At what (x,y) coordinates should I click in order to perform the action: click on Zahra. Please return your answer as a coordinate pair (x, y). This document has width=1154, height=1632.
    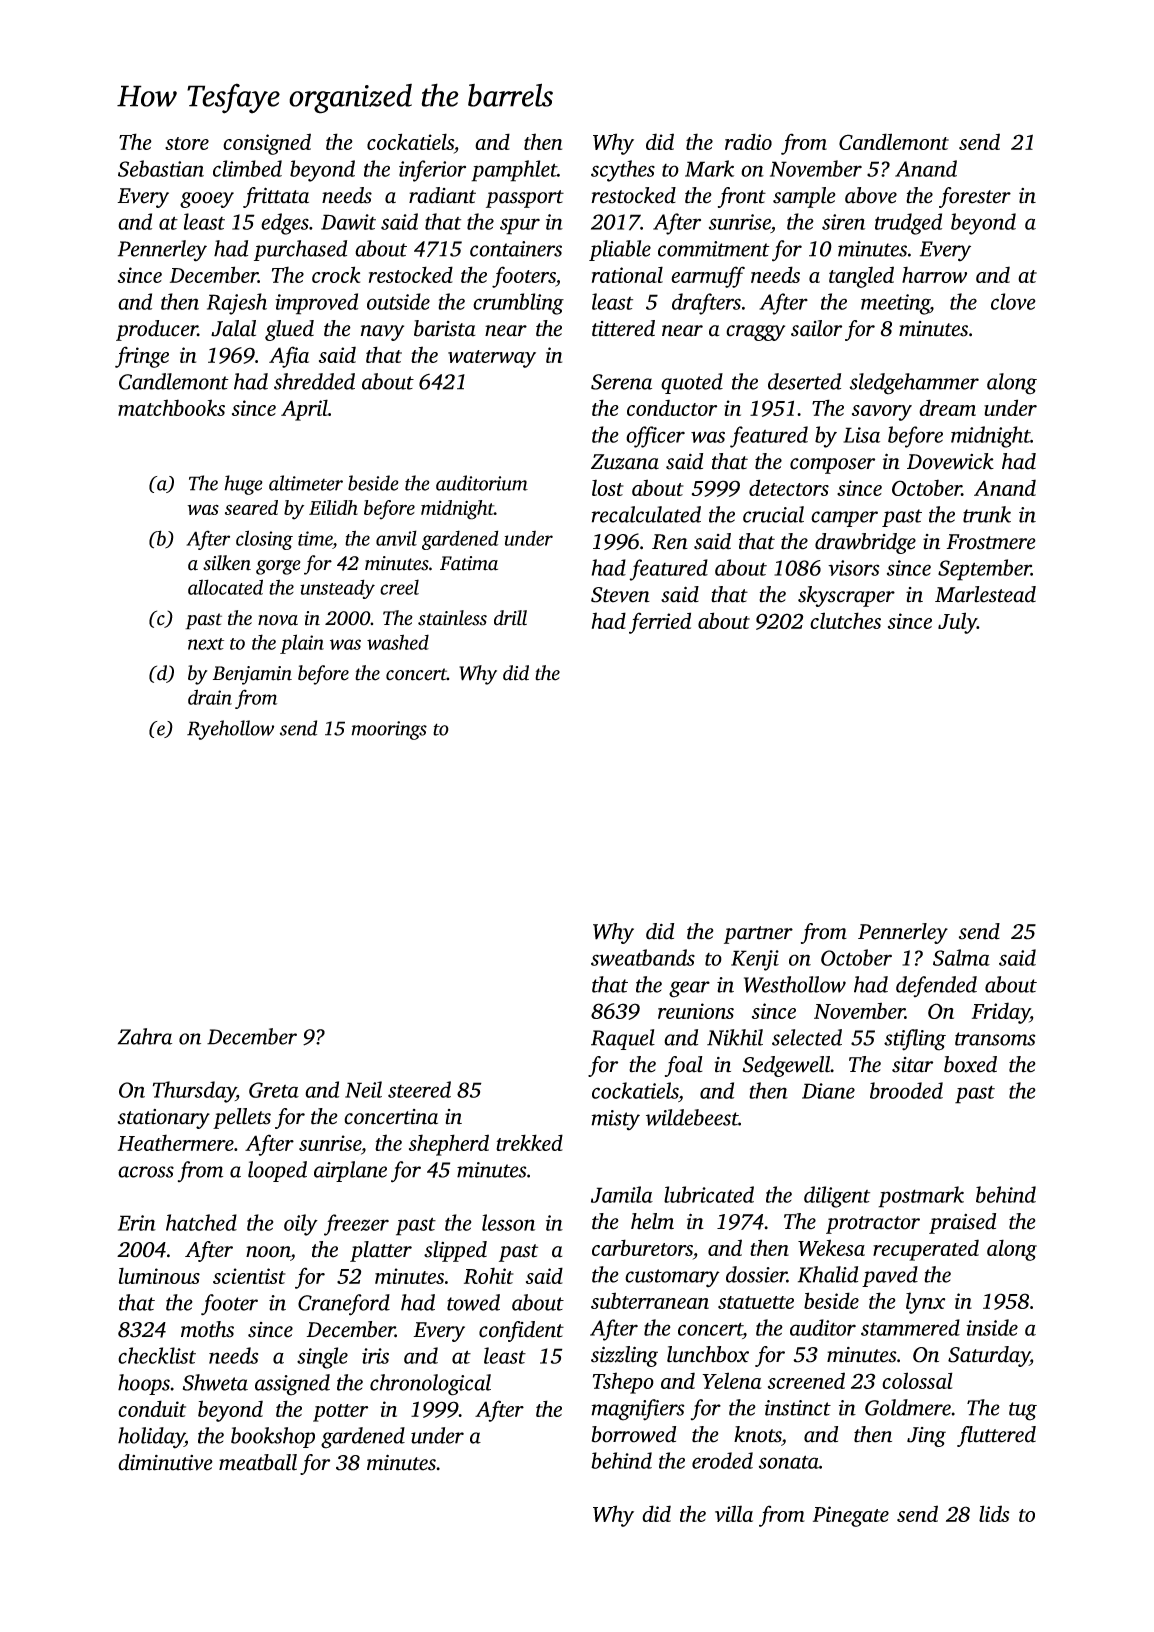
    Looking at the image, I should click on (145, 1036).
